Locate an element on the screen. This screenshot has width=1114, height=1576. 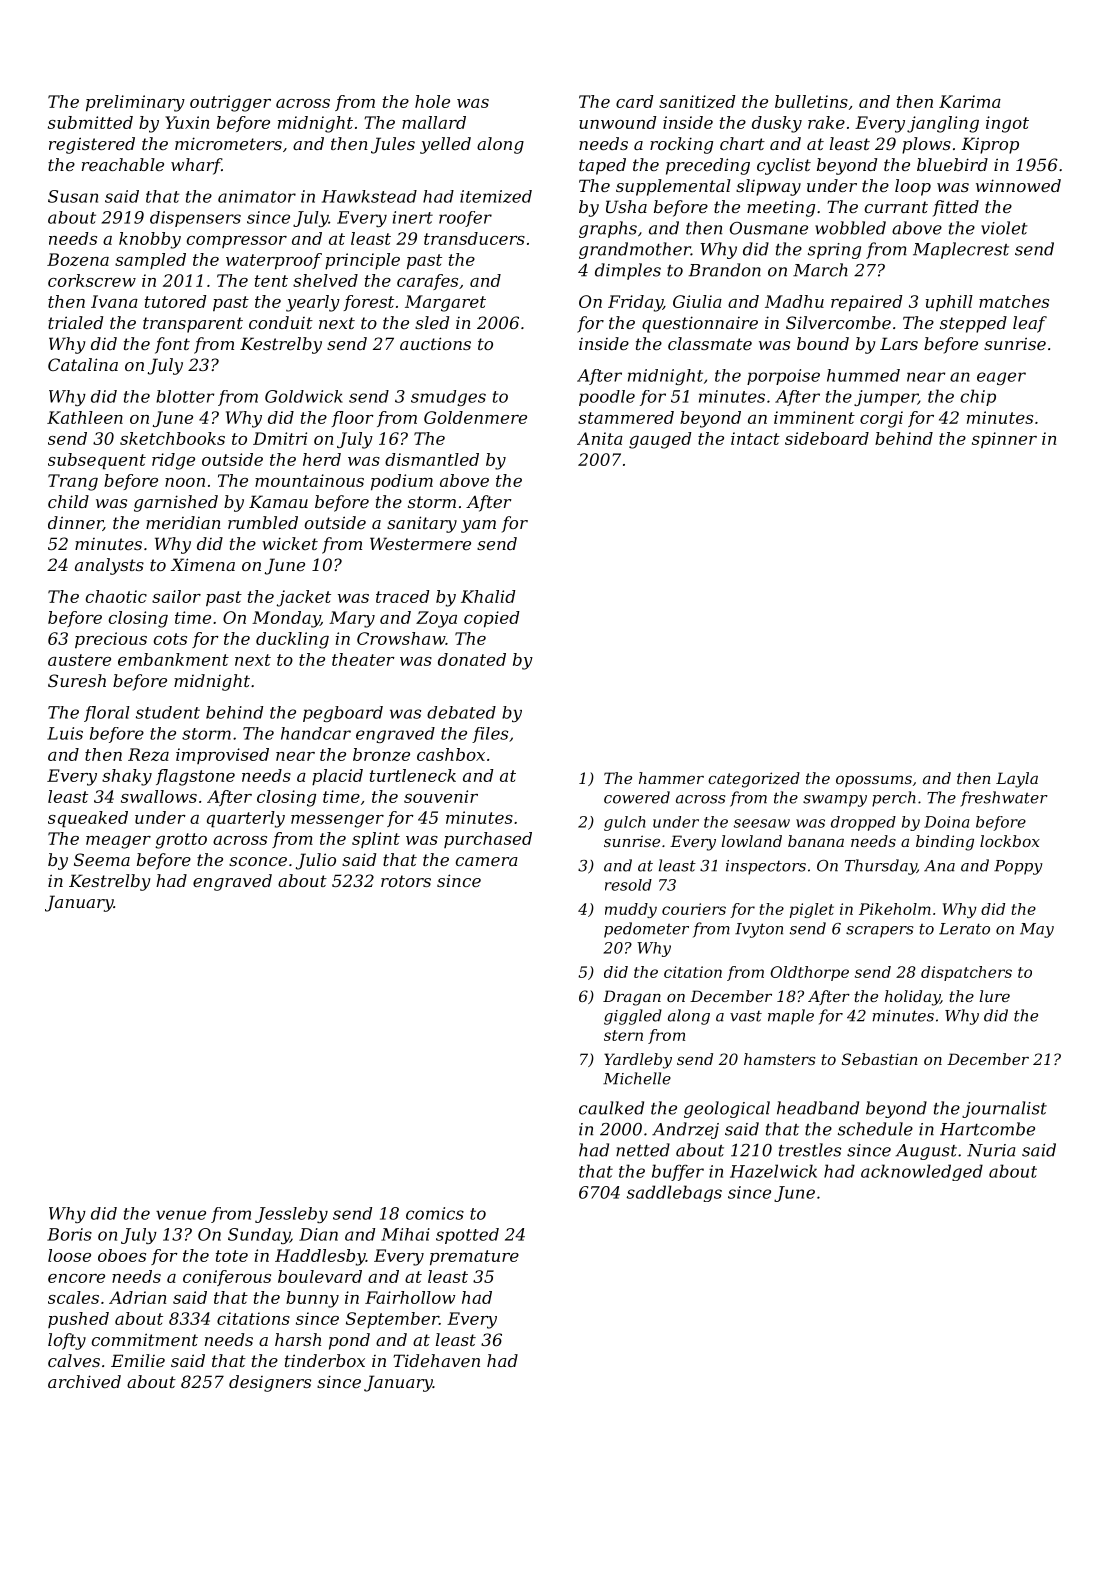
coniferous is located at coordinates (227, 1278).
